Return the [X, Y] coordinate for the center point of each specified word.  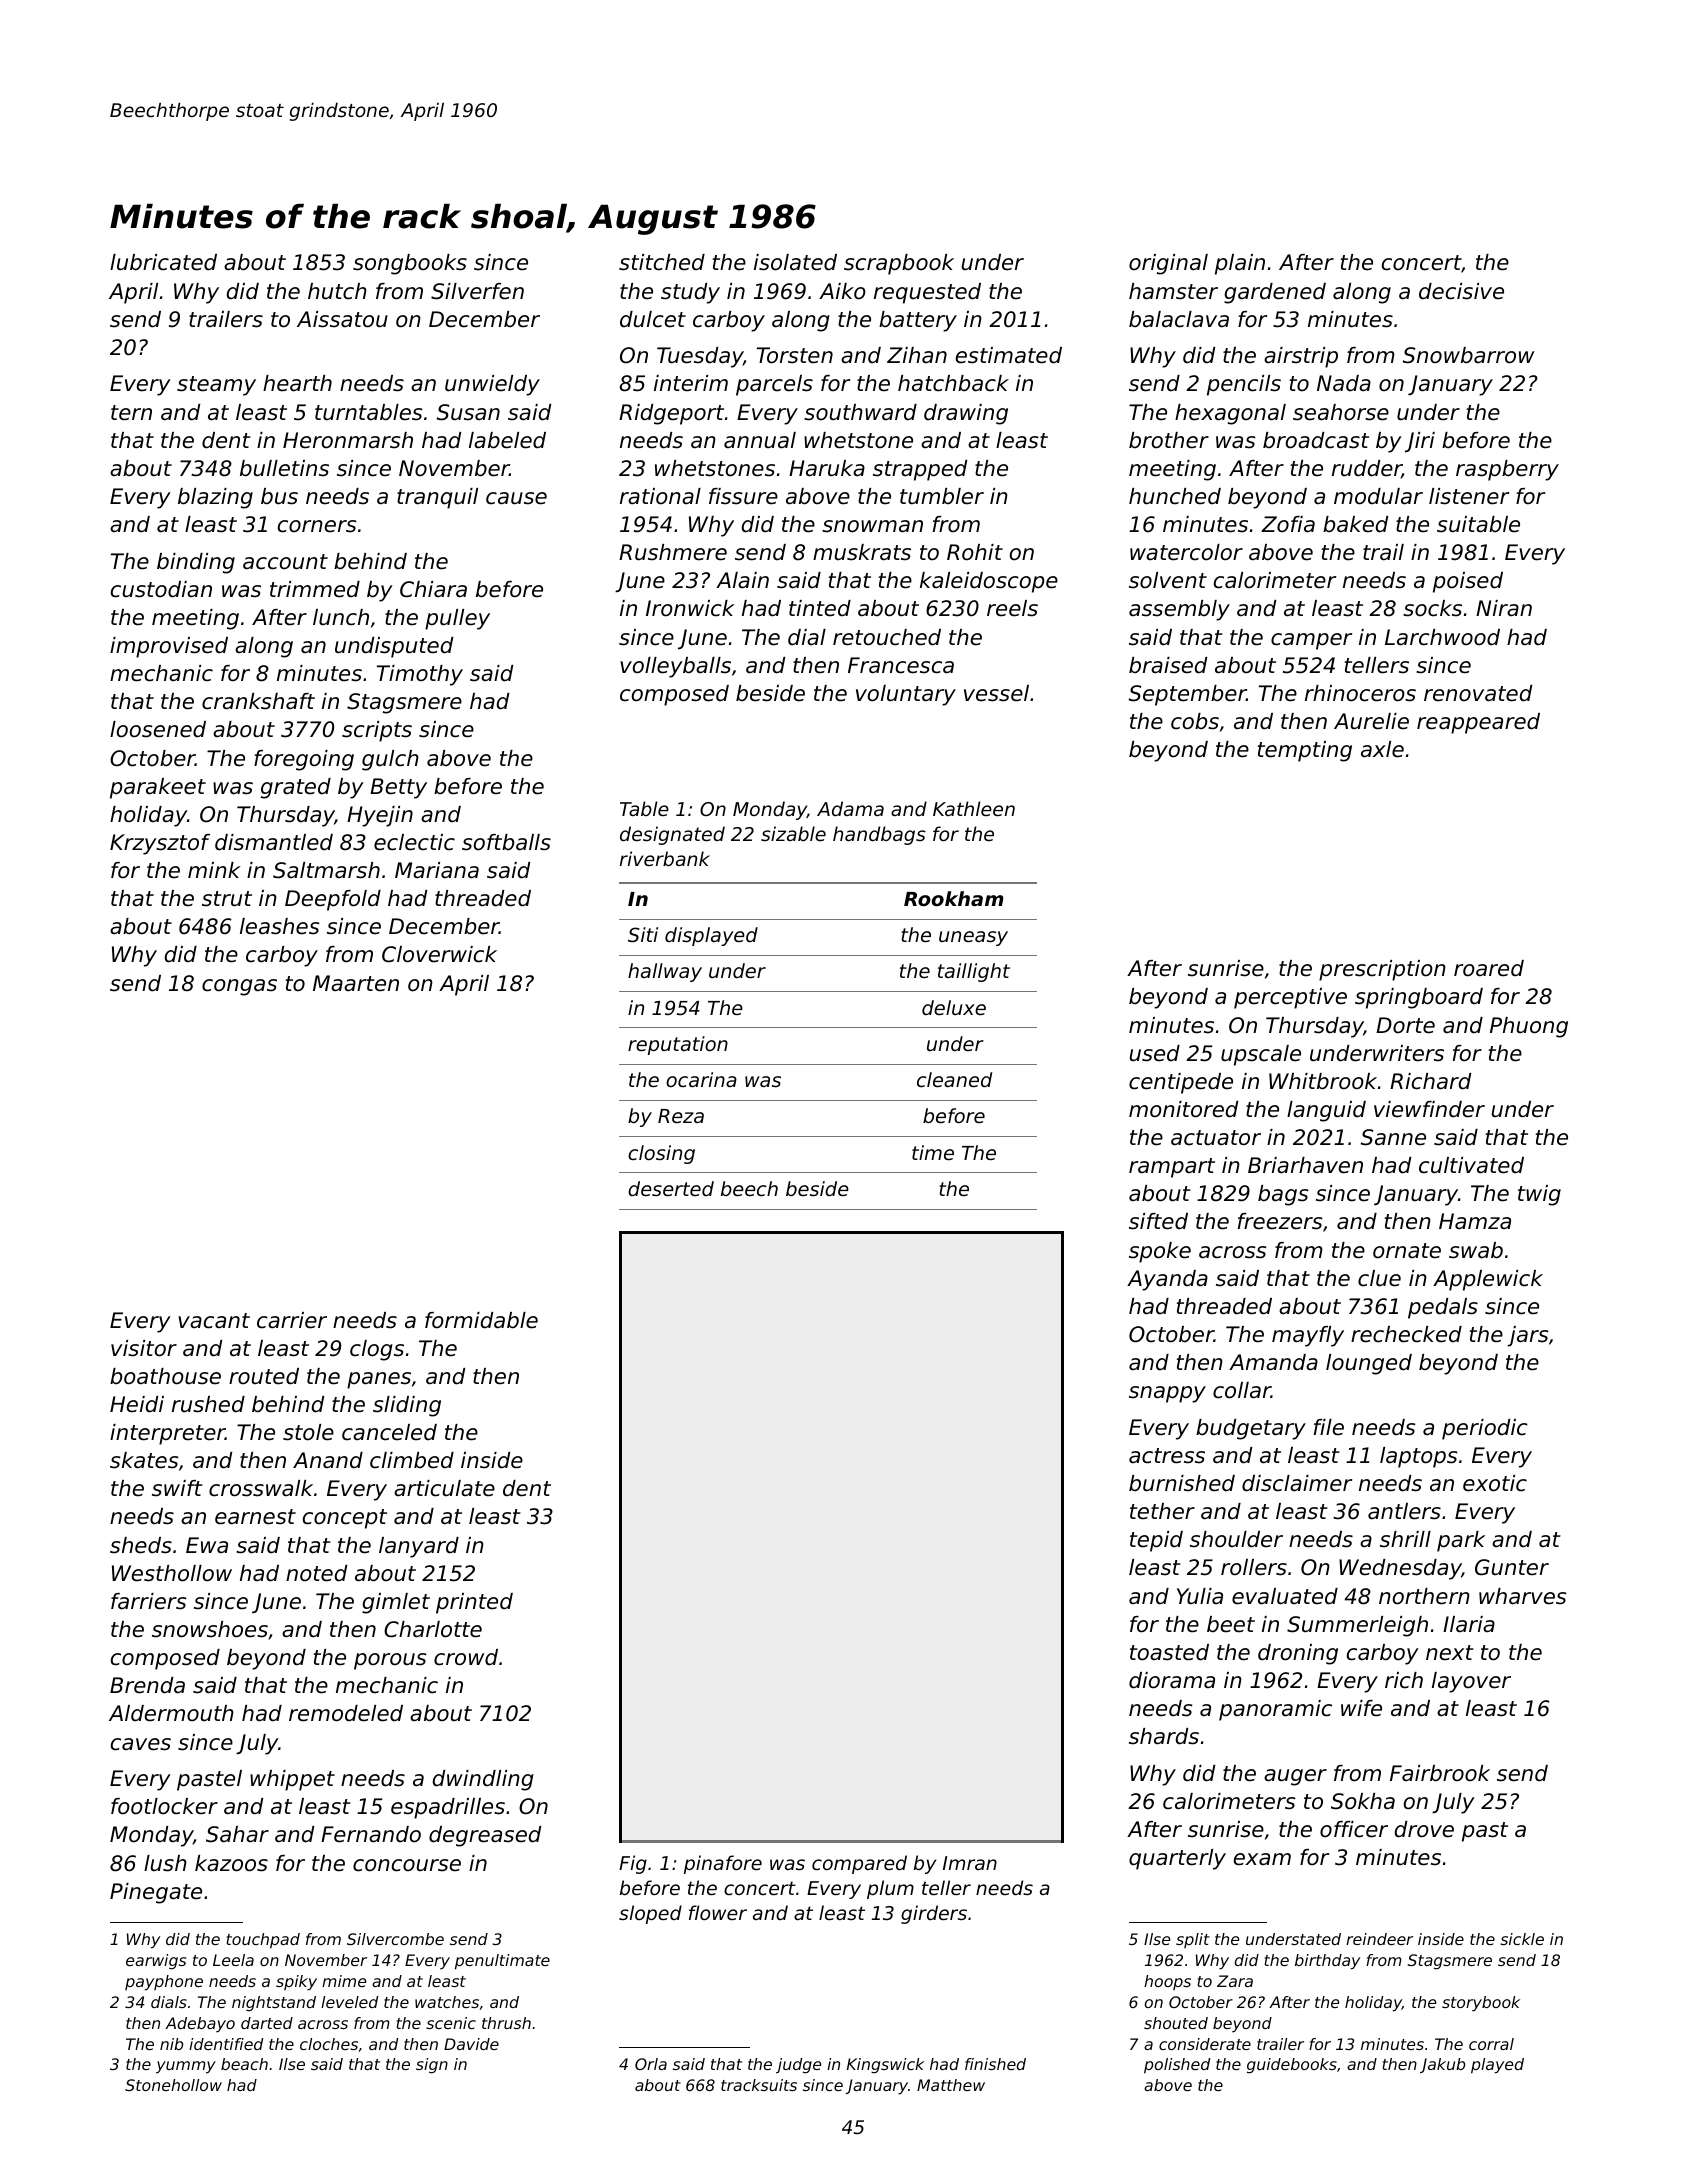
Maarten [356, 983]
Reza [681, 1116]
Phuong [1529, 1027]
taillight [974, 972]
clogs [377, 1350]
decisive [1461, 291]
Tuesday [700, 357]
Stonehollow [173, 2085]
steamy [216, 386]
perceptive [1290, 998]
